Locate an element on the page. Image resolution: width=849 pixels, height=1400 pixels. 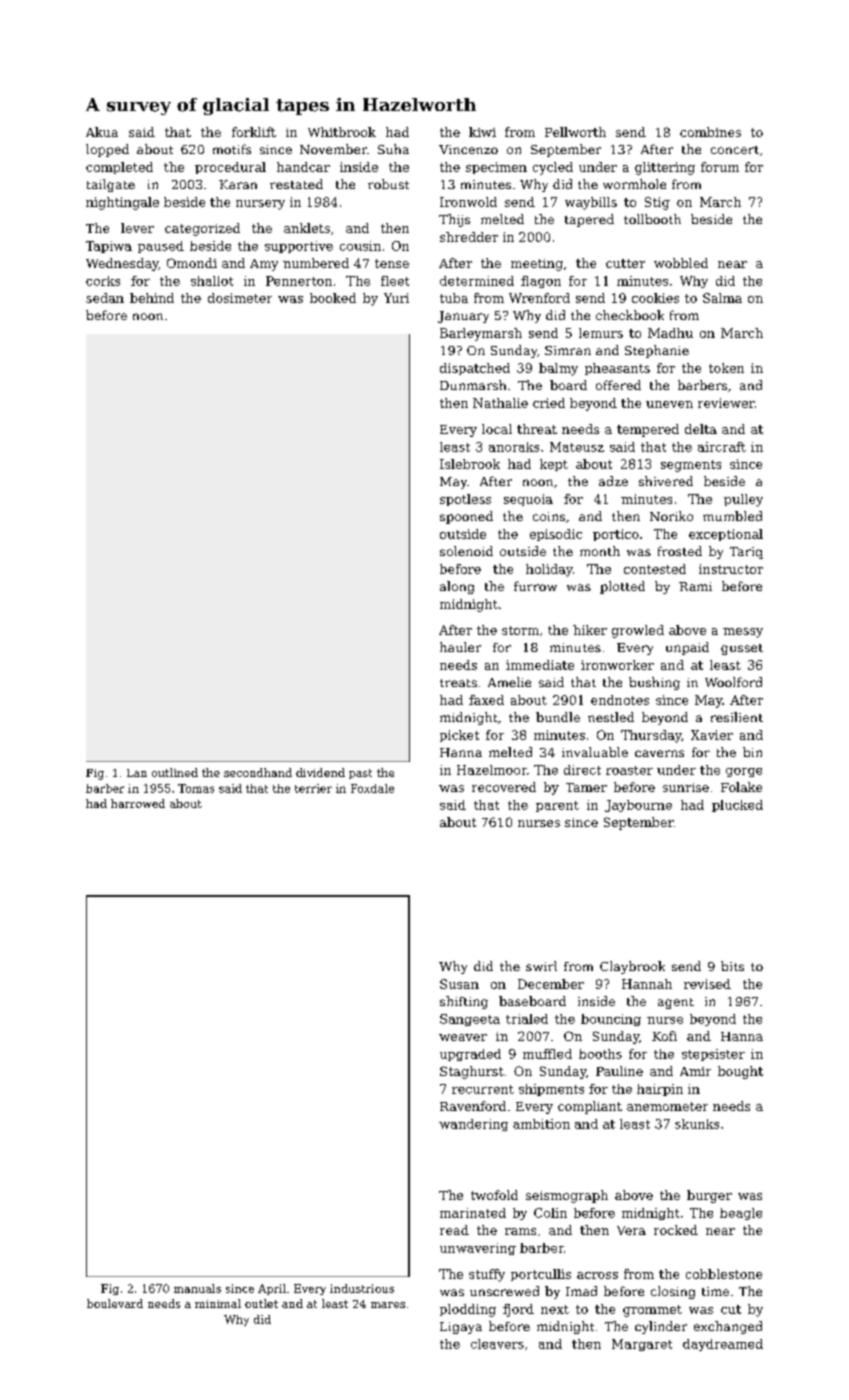
Lan is located at coordinates (137, 773).
